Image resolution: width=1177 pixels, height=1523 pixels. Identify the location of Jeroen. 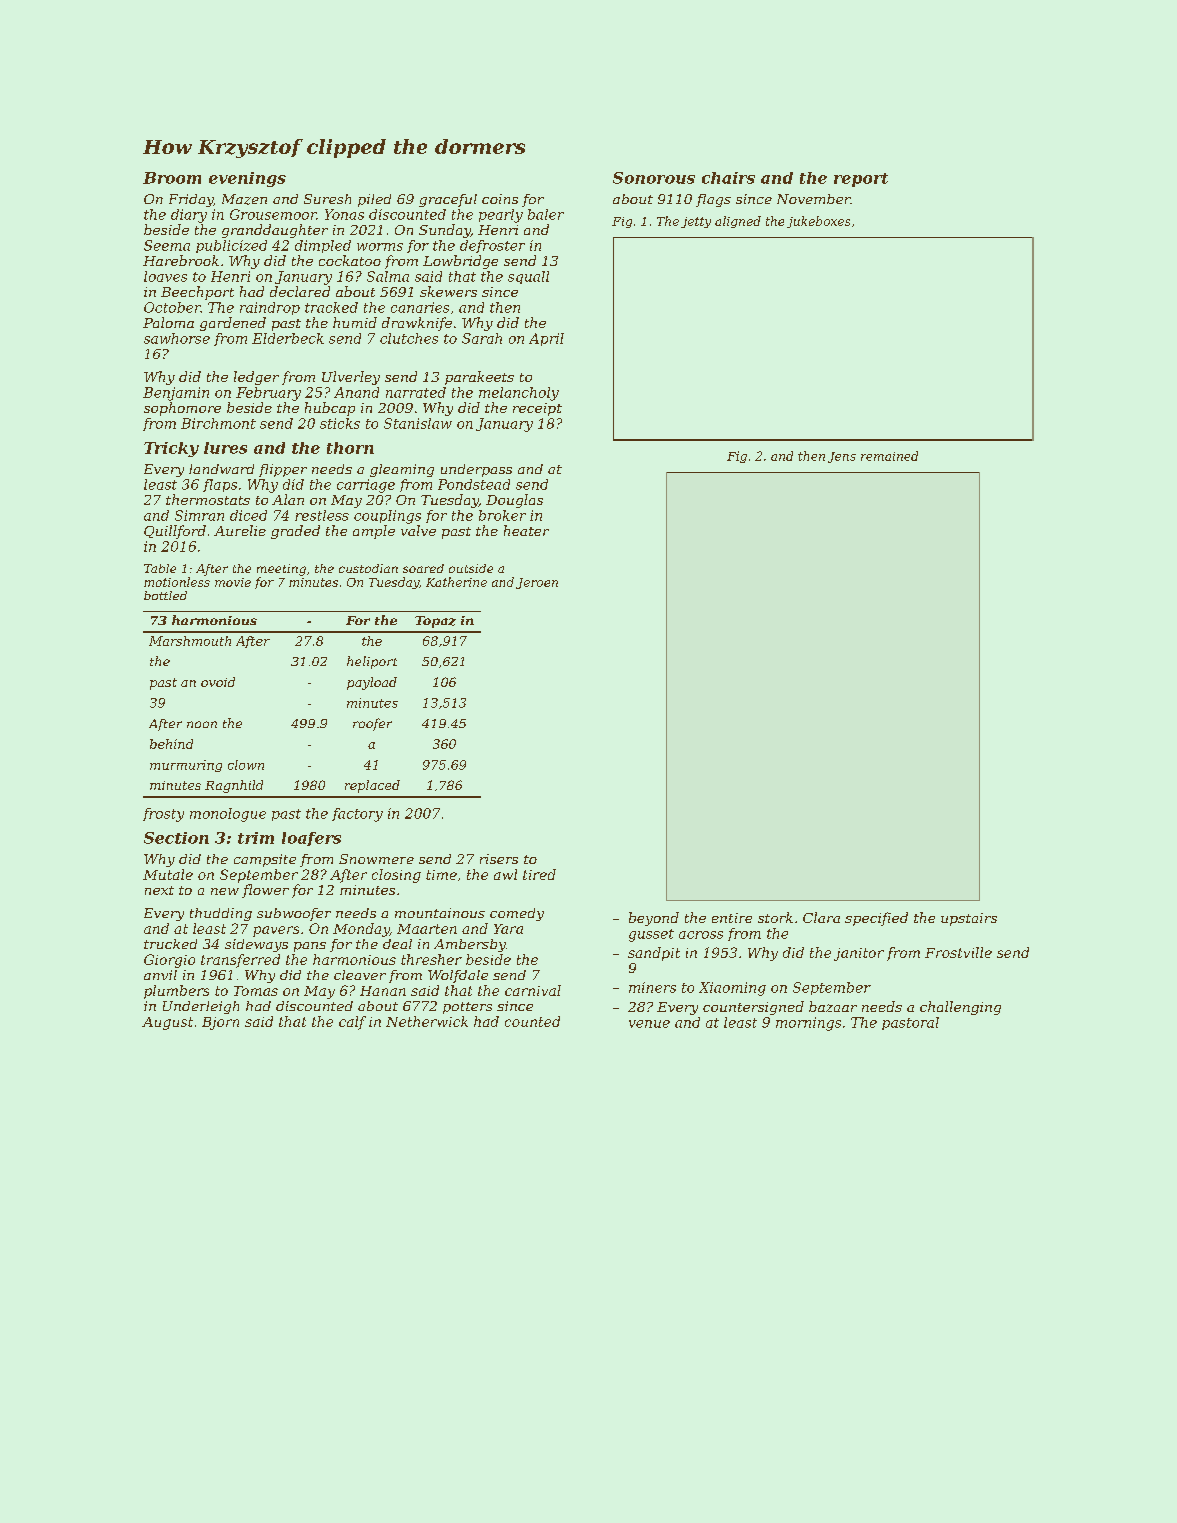
(537, 583).
